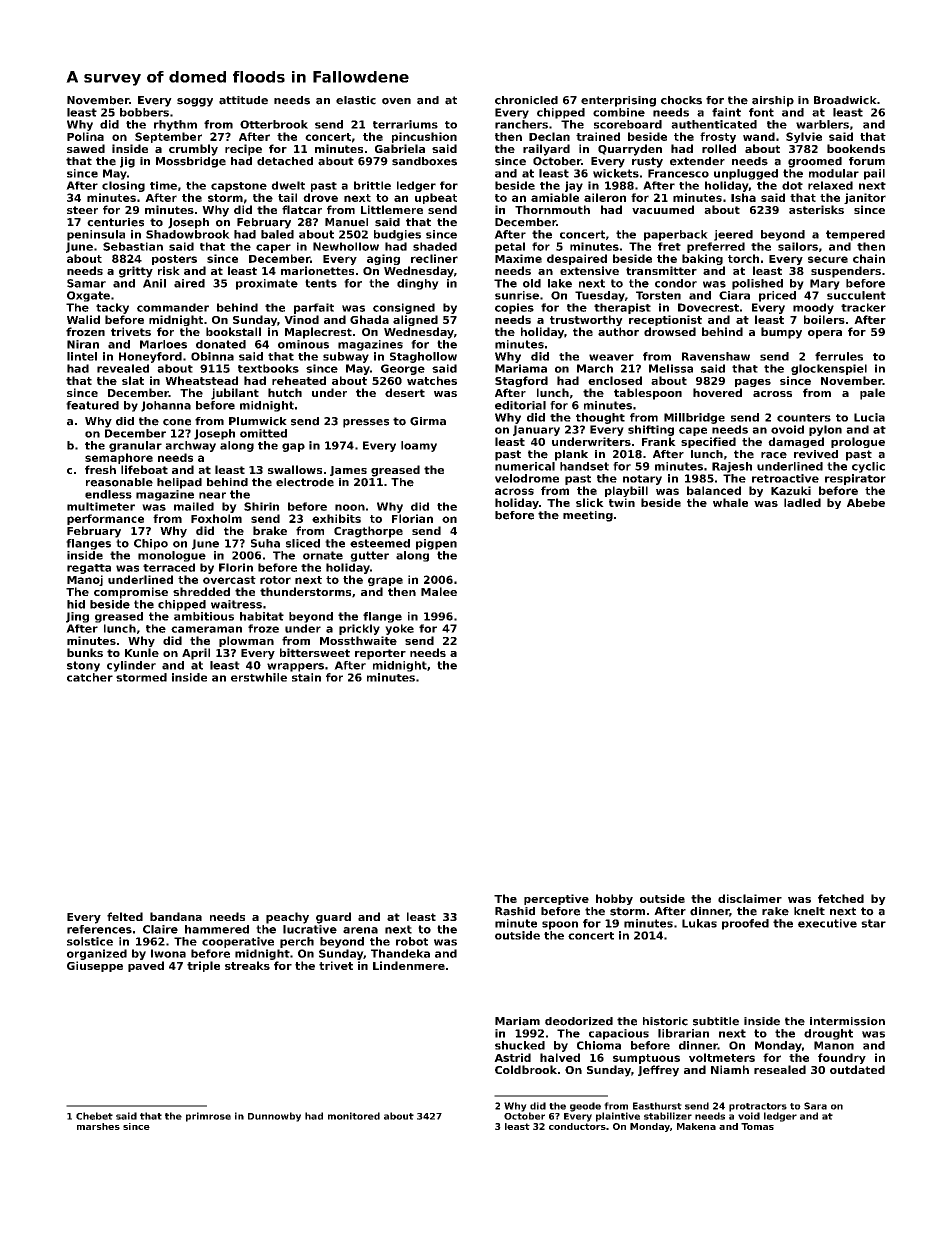 The width and height of the document is (952, 1233). What do you see at coordinates (354, 1116) in the document?
I see `monitored` at bounding box center [354, 1116].
